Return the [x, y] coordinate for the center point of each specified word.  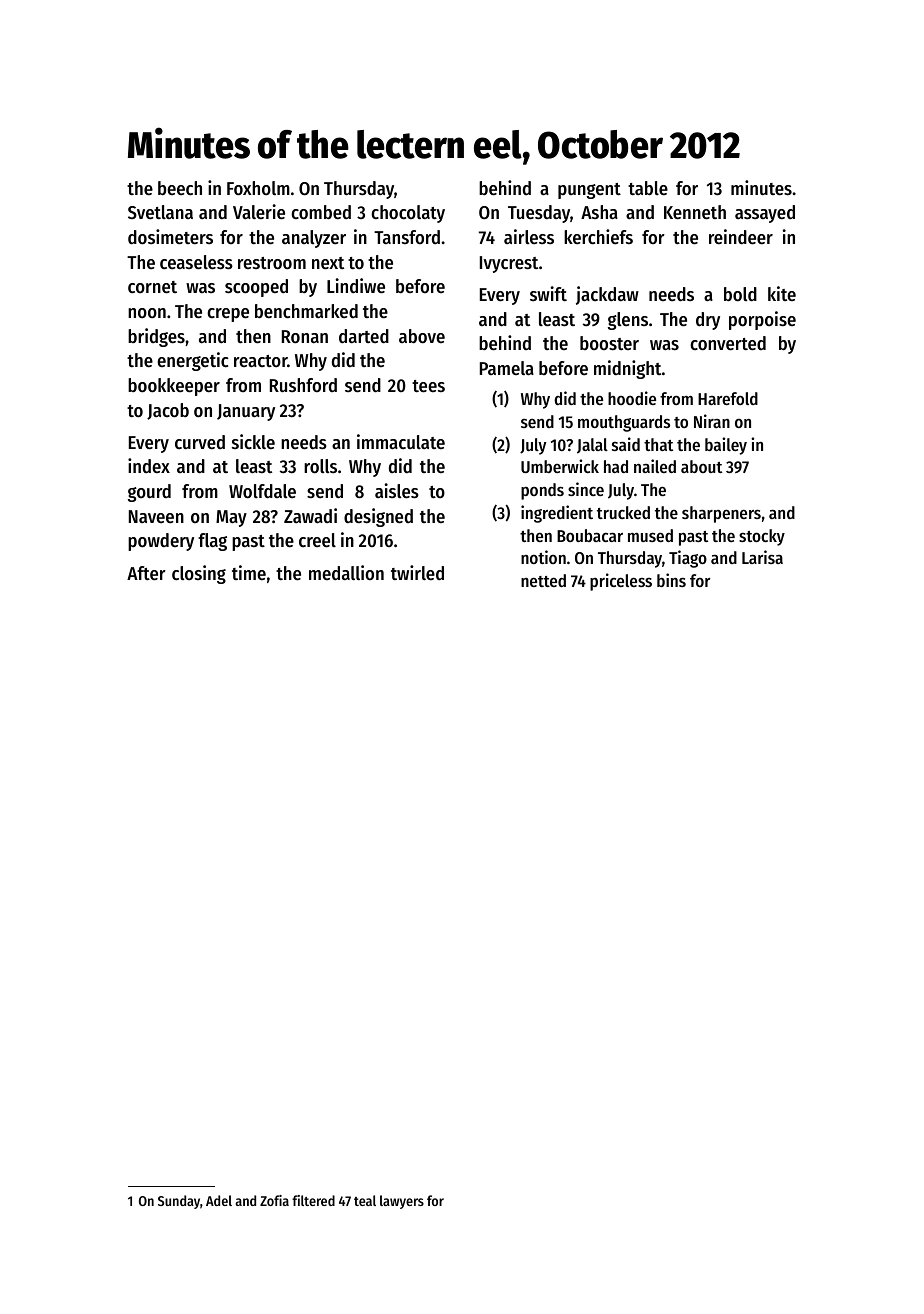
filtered [313, 1200]
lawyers [402, 1202]
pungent [589, 191]
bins [671, 580]
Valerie [259, 212]
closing [199, 574]
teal [365, 1200]
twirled [417, 573]
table [648, 188]
